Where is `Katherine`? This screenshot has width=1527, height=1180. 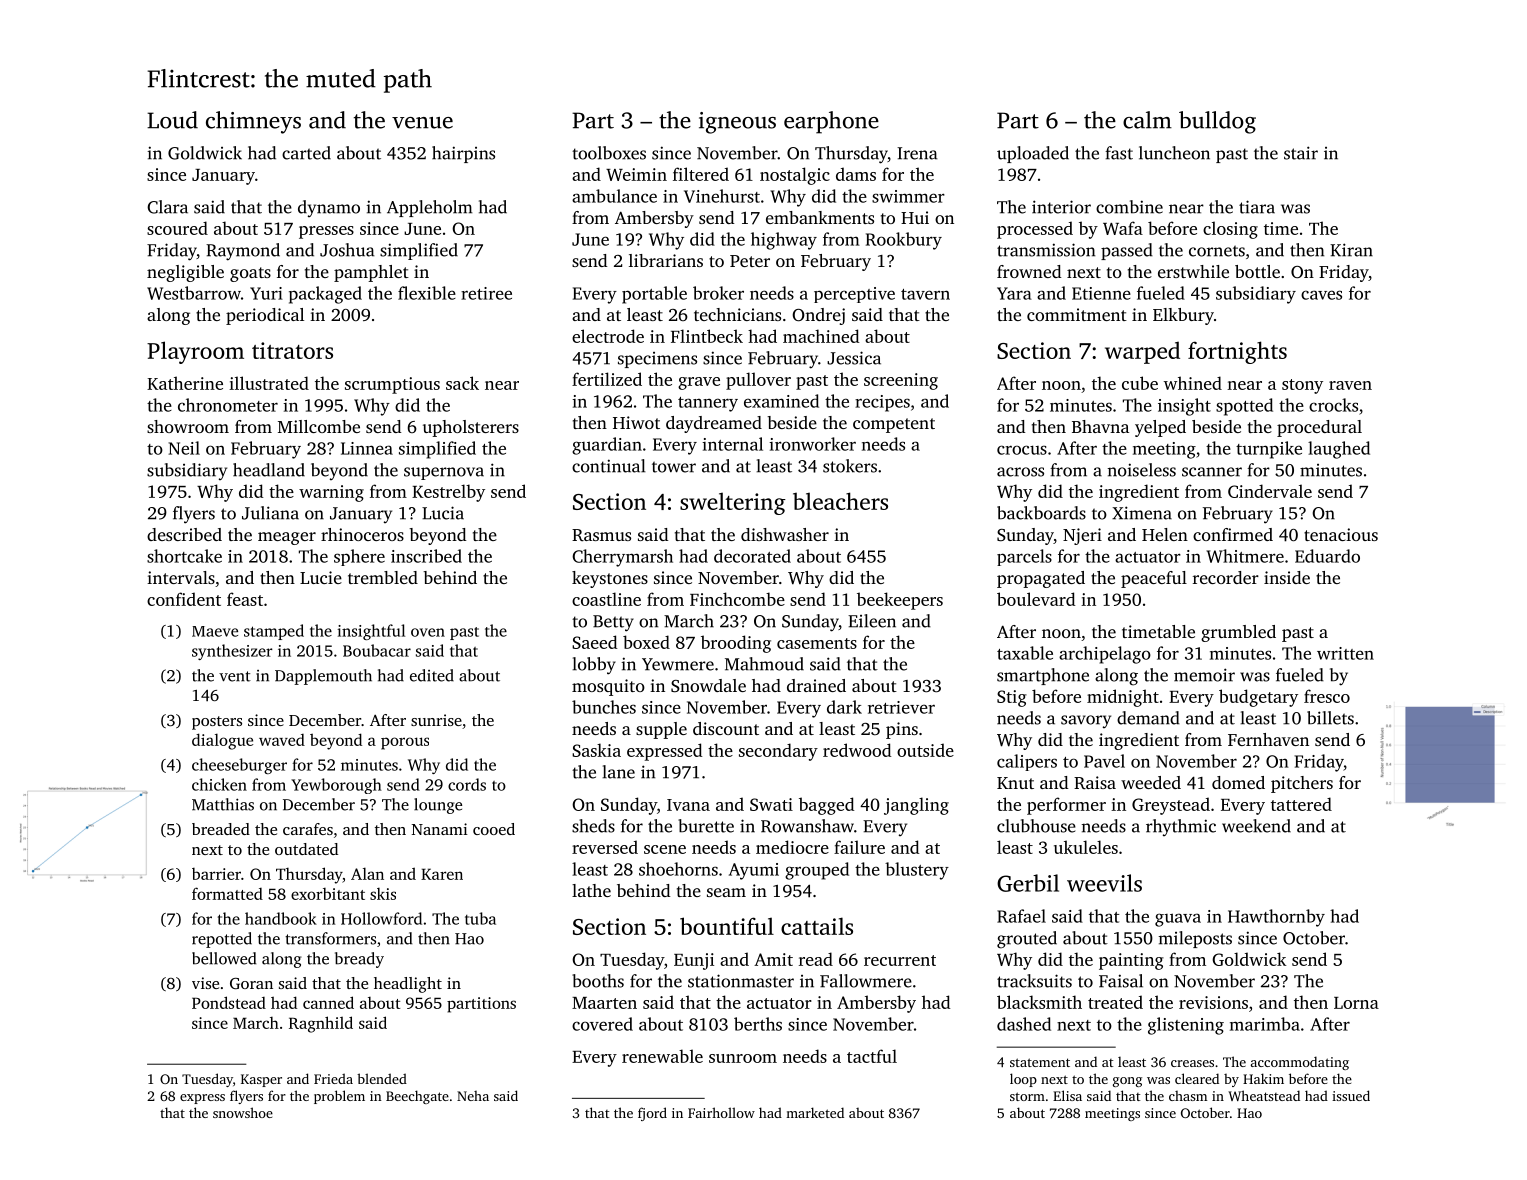
Katherine is located at coordinates (185, 383).
